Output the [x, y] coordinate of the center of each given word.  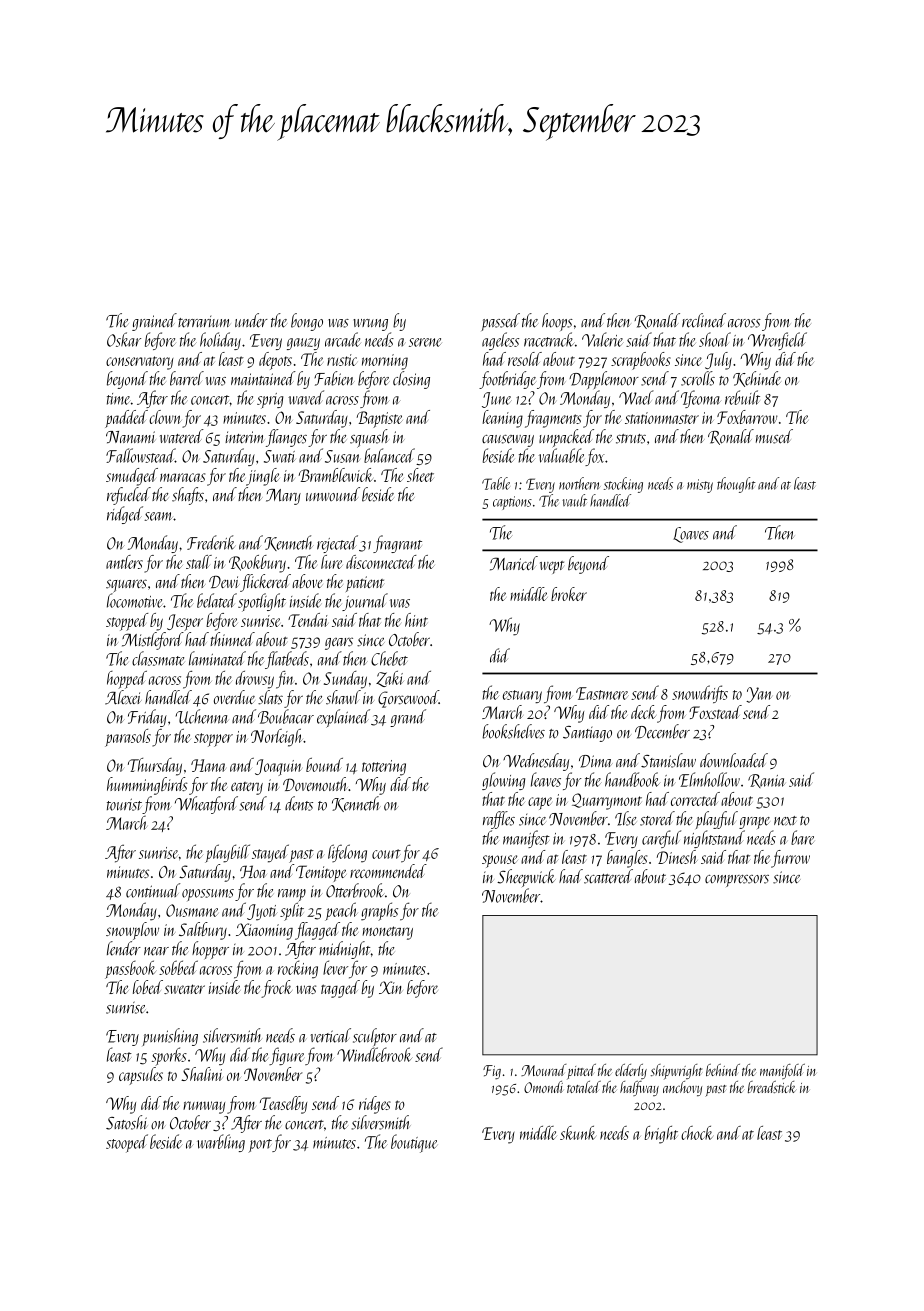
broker [569, 594]
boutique [414, 1143]
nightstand [714, 839]
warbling [221, 1143]
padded [126, 419]
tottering [384, 768]
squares [126, 586]
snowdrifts [700, 694]
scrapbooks [641, 361]
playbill [227, 853]
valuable [561, 455]
